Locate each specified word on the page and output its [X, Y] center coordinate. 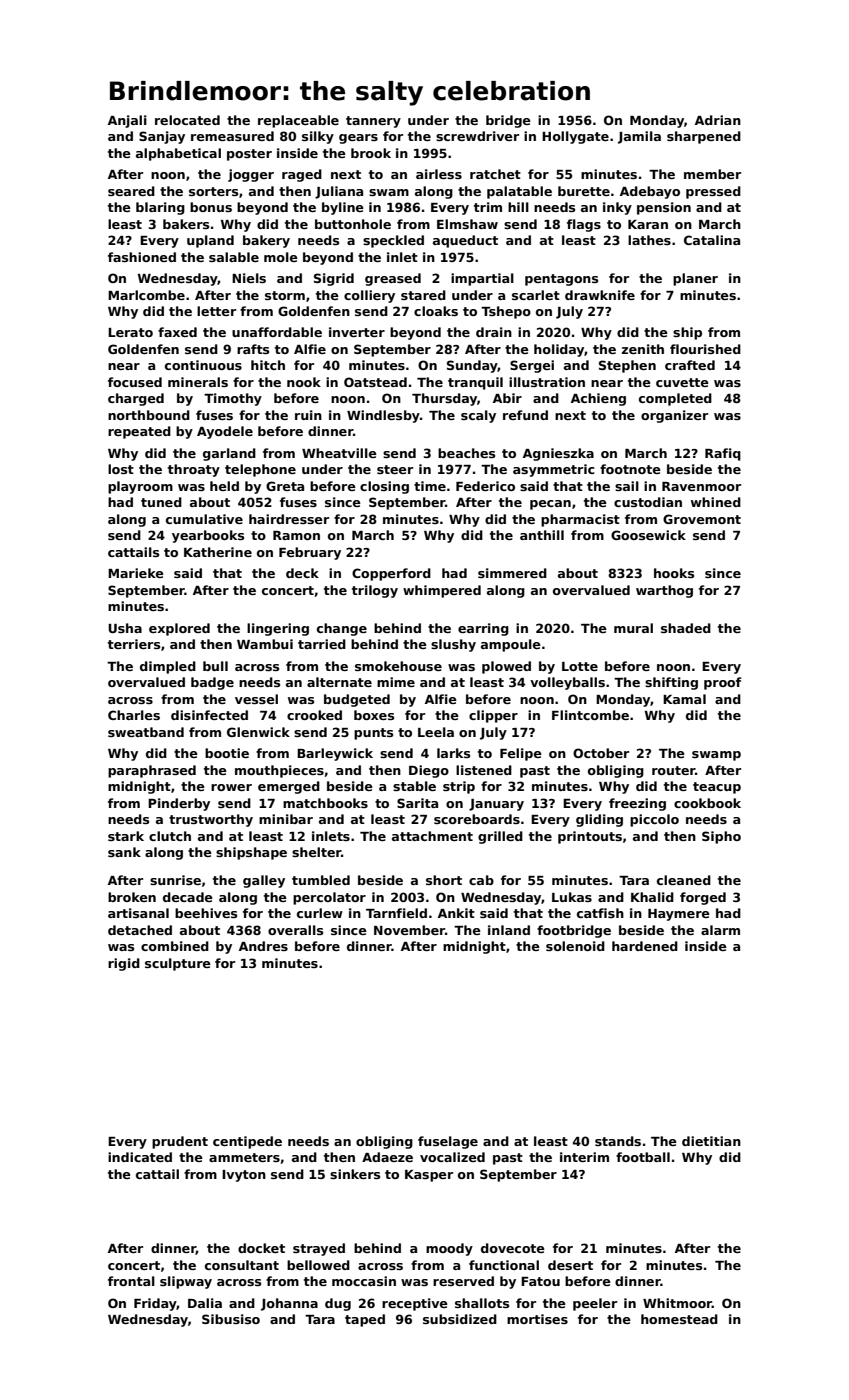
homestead [679, 1319]
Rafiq [723, 454]
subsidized [460, 1319]
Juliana [339, 192]
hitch [268, 365]
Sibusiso [231, 1319]
